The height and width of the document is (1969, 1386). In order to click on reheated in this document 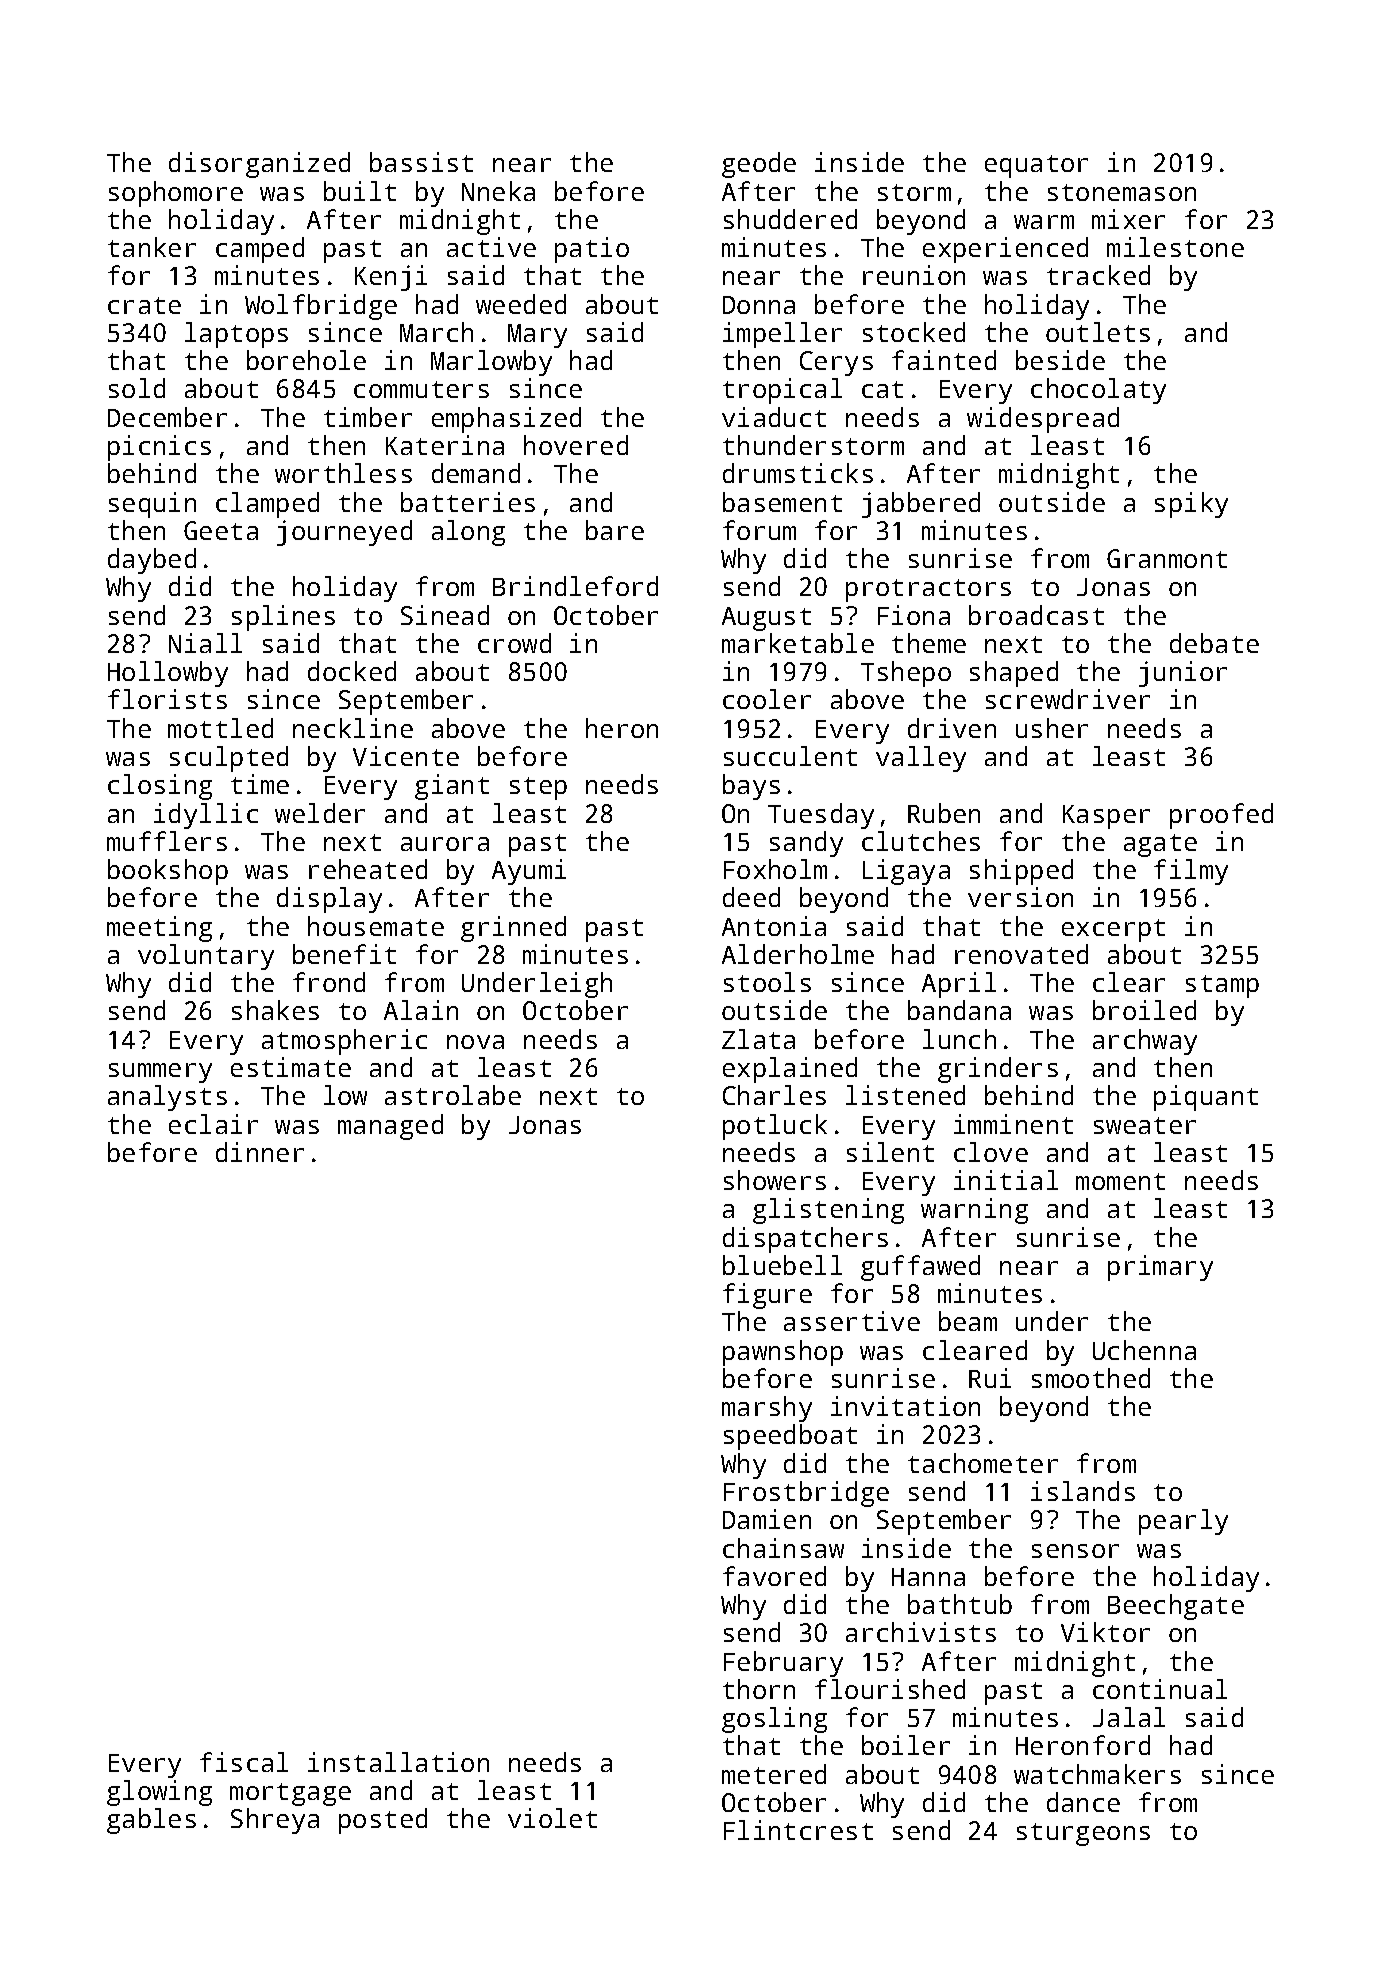, I will do `click(368, 869)`.
